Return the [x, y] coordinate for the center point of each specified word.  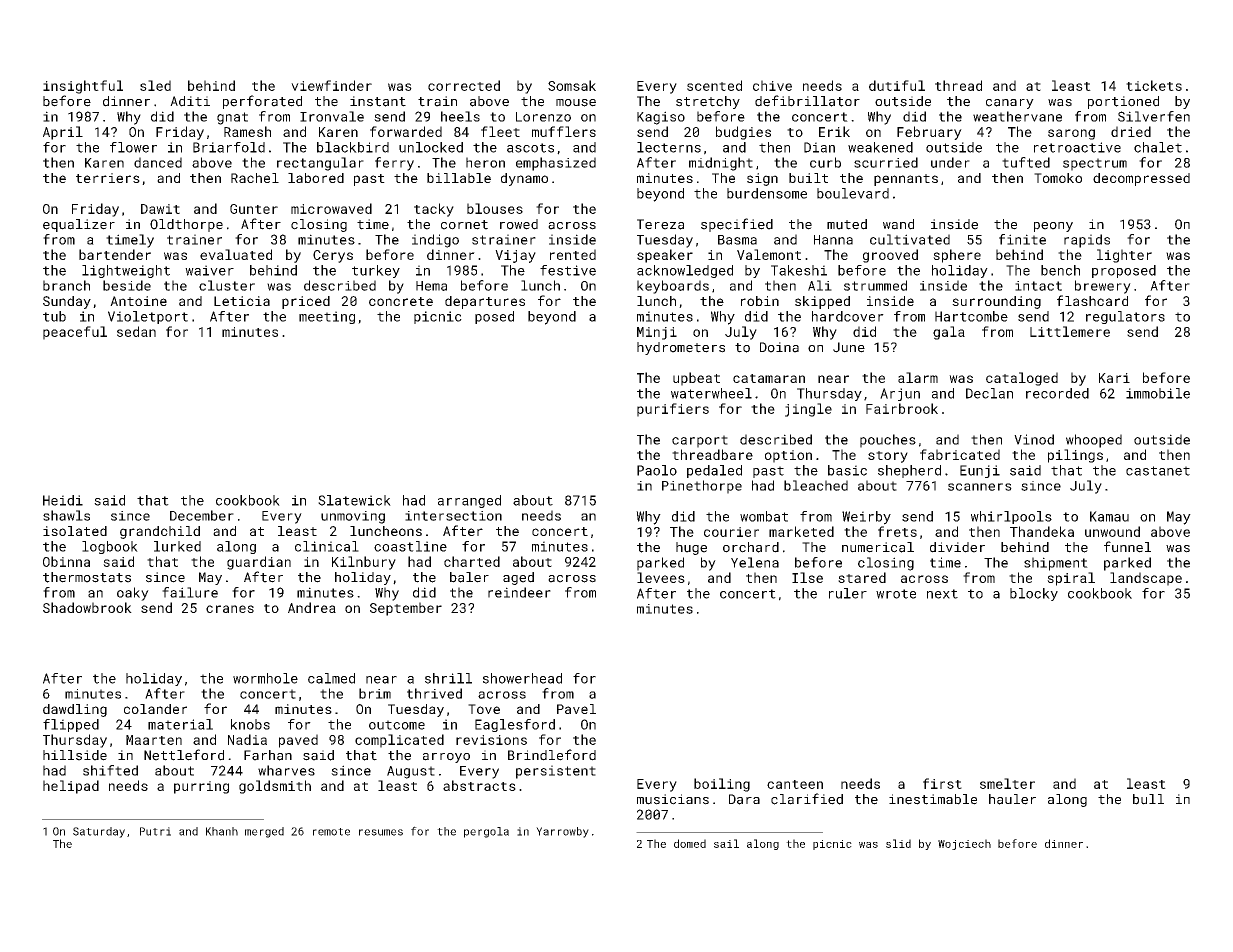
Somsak [572, 85]
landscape [1146, 579]
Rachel [255, 178]
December [202, 515]
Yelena [755, 562]
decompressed [1141, 179]
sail [726, 843]
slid [898, 843]
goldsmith [275, 787]
